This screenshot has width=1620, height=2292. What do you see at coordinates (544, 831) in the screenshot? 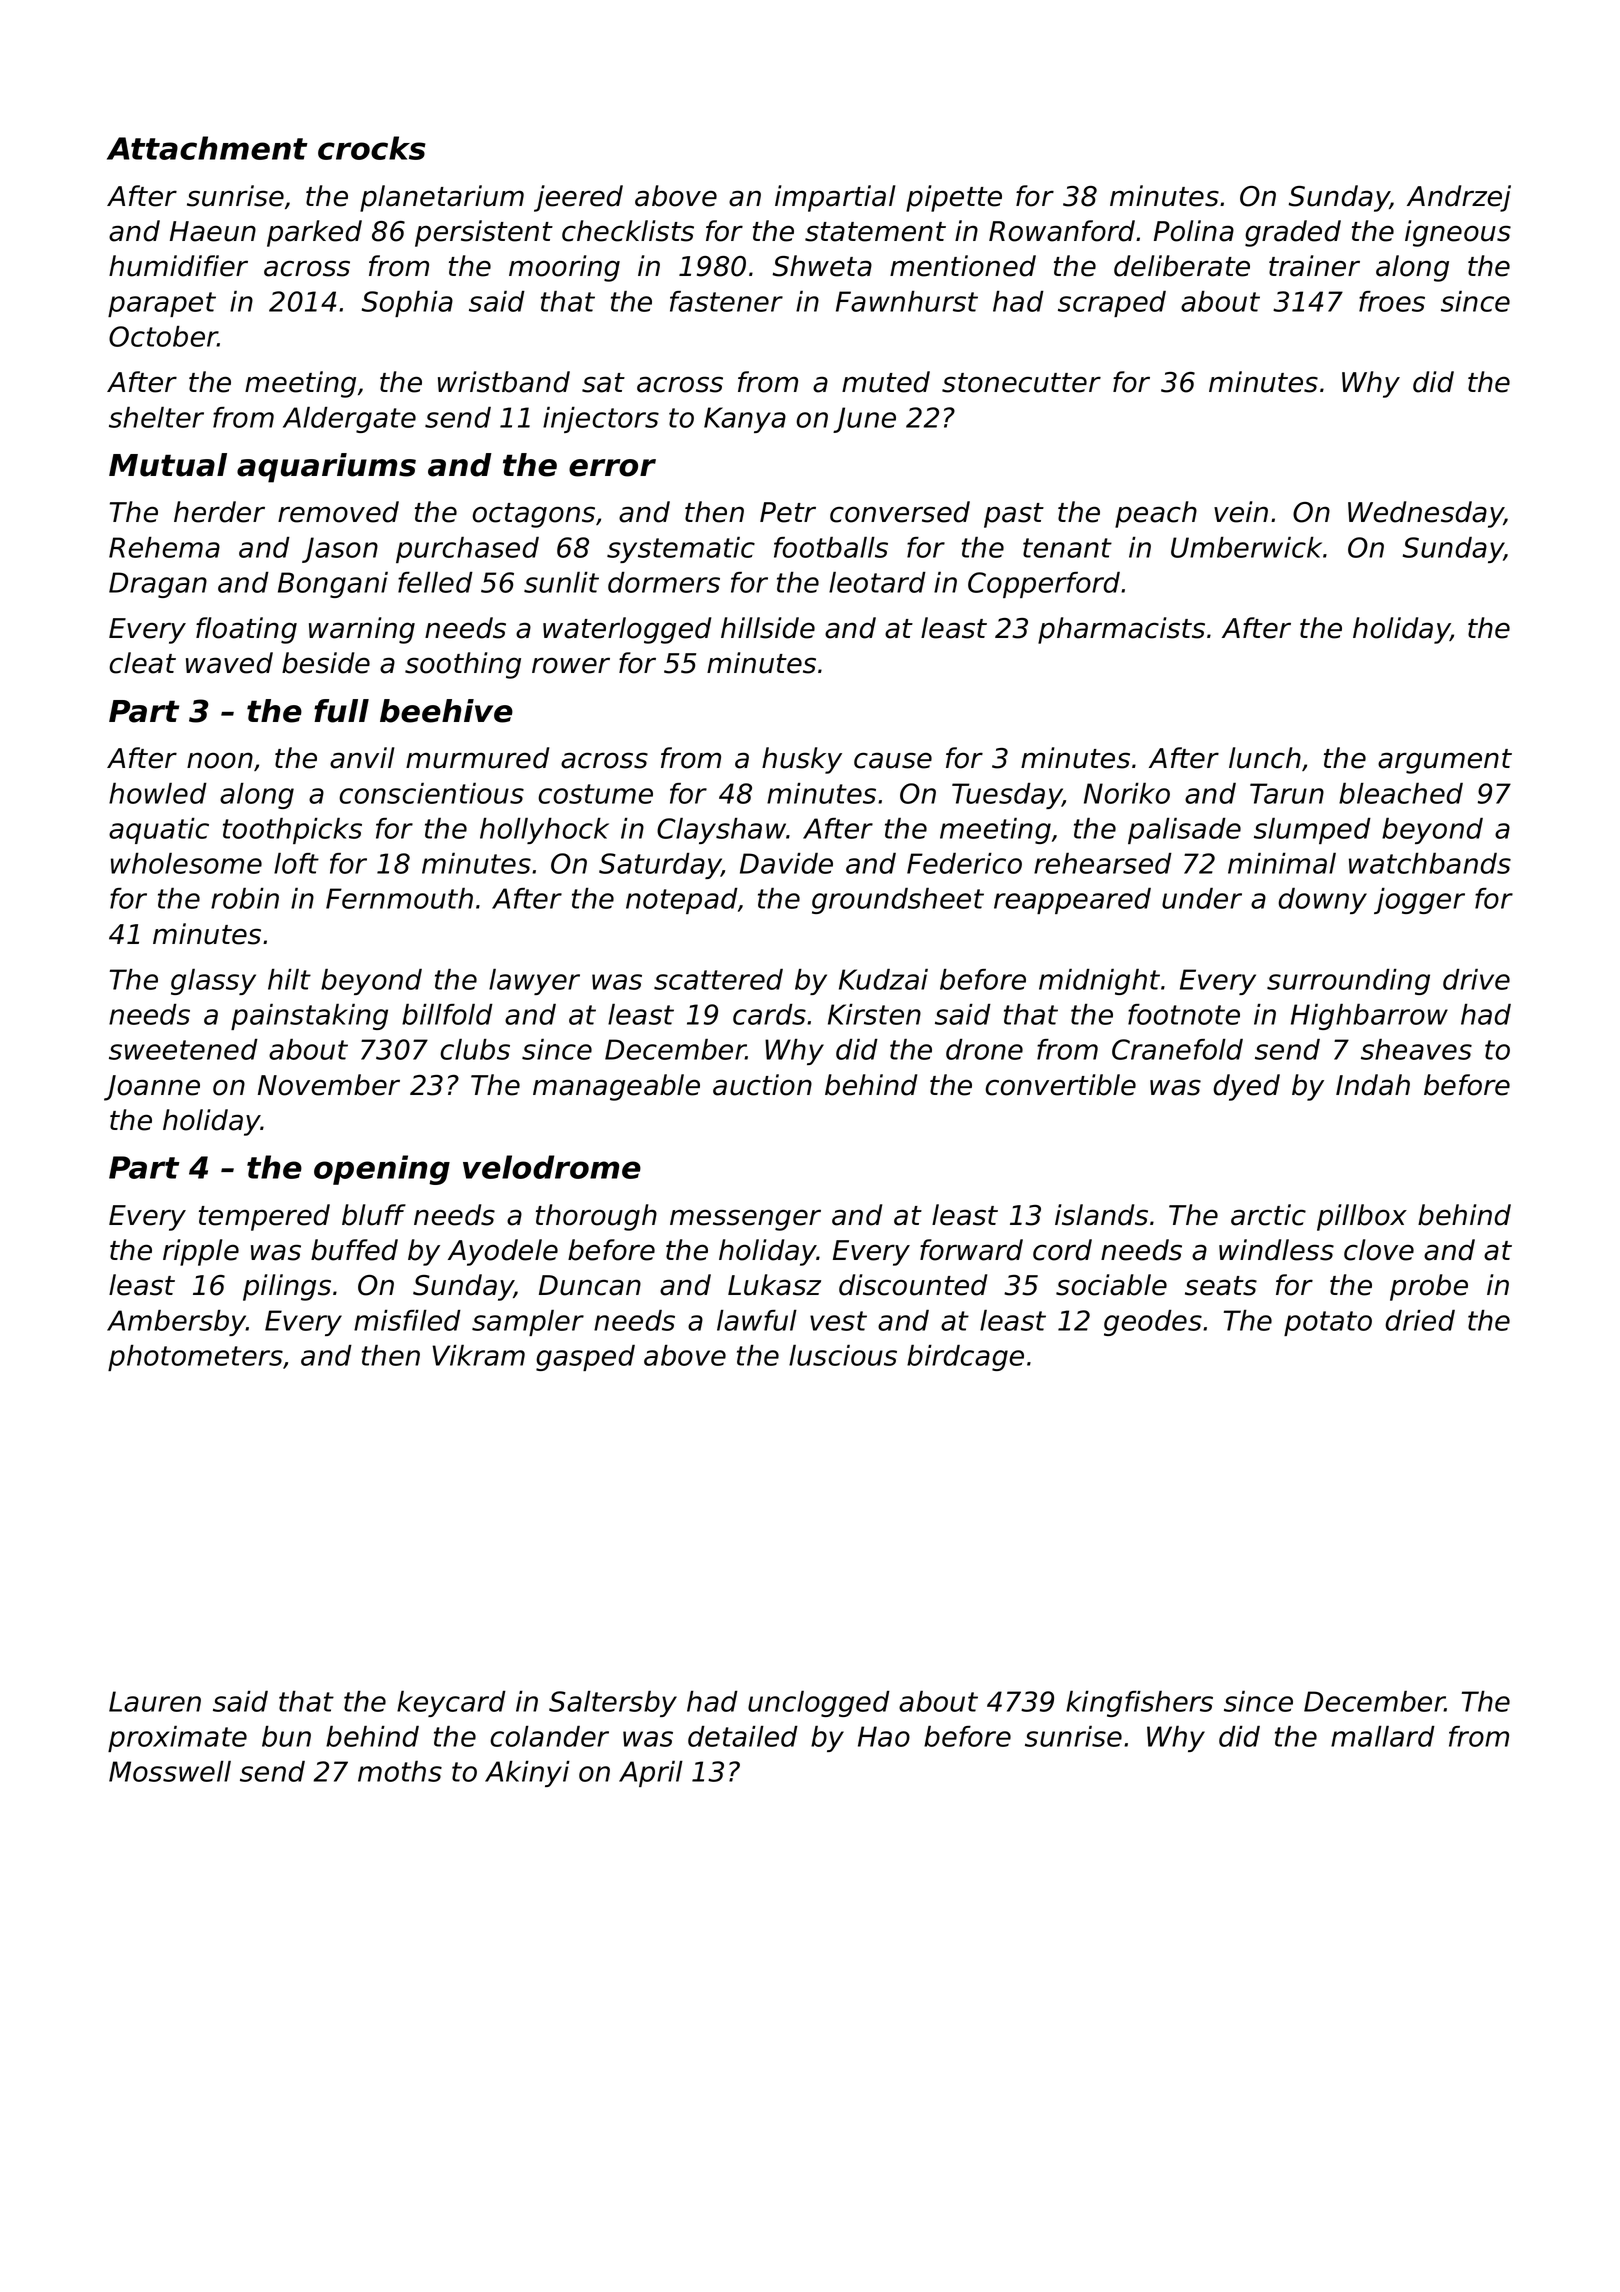
I see `hollyhock` at bounding box center [544, 831].
